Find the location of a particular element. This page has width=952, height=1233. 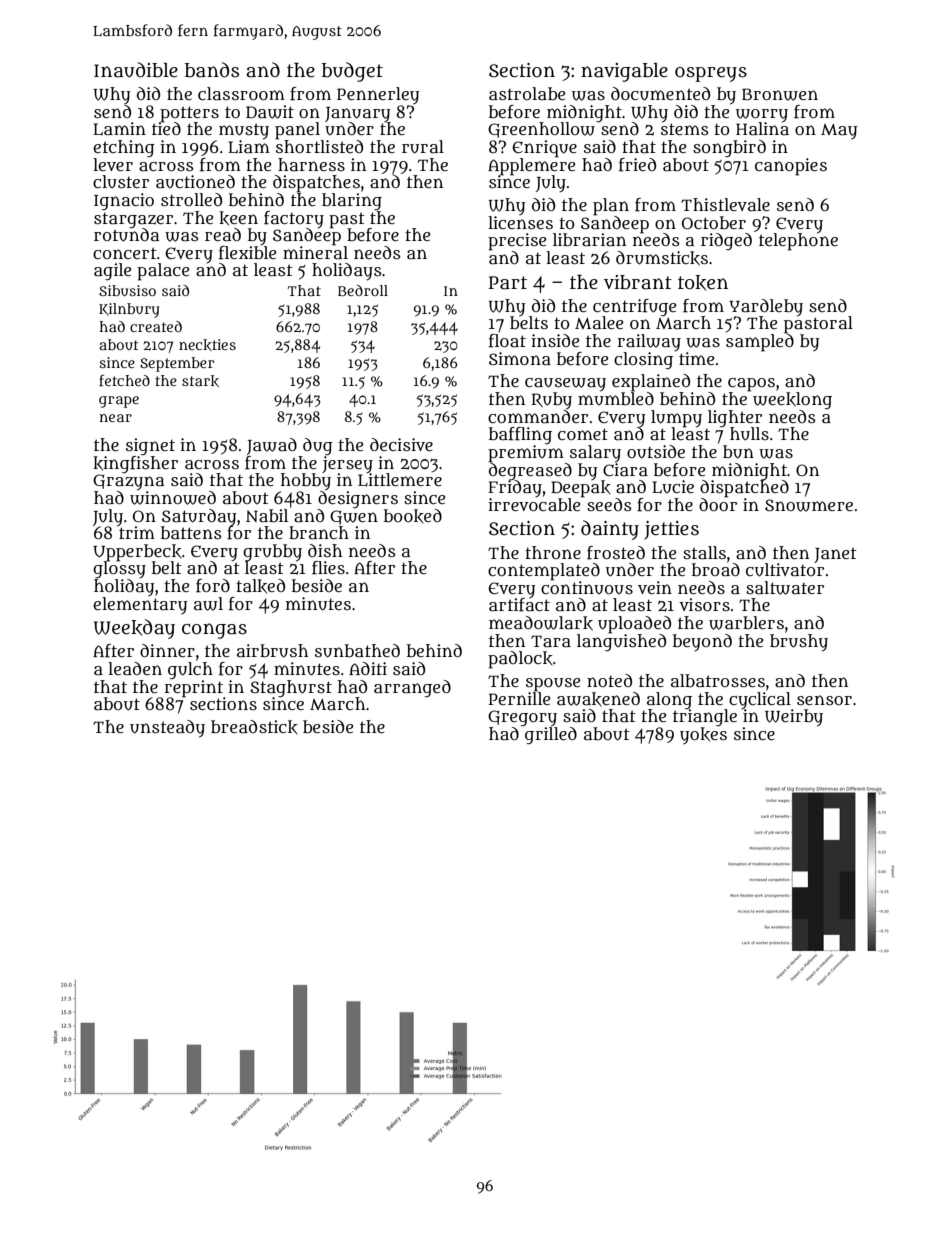

Simona is located at coordinates (520, 359).
